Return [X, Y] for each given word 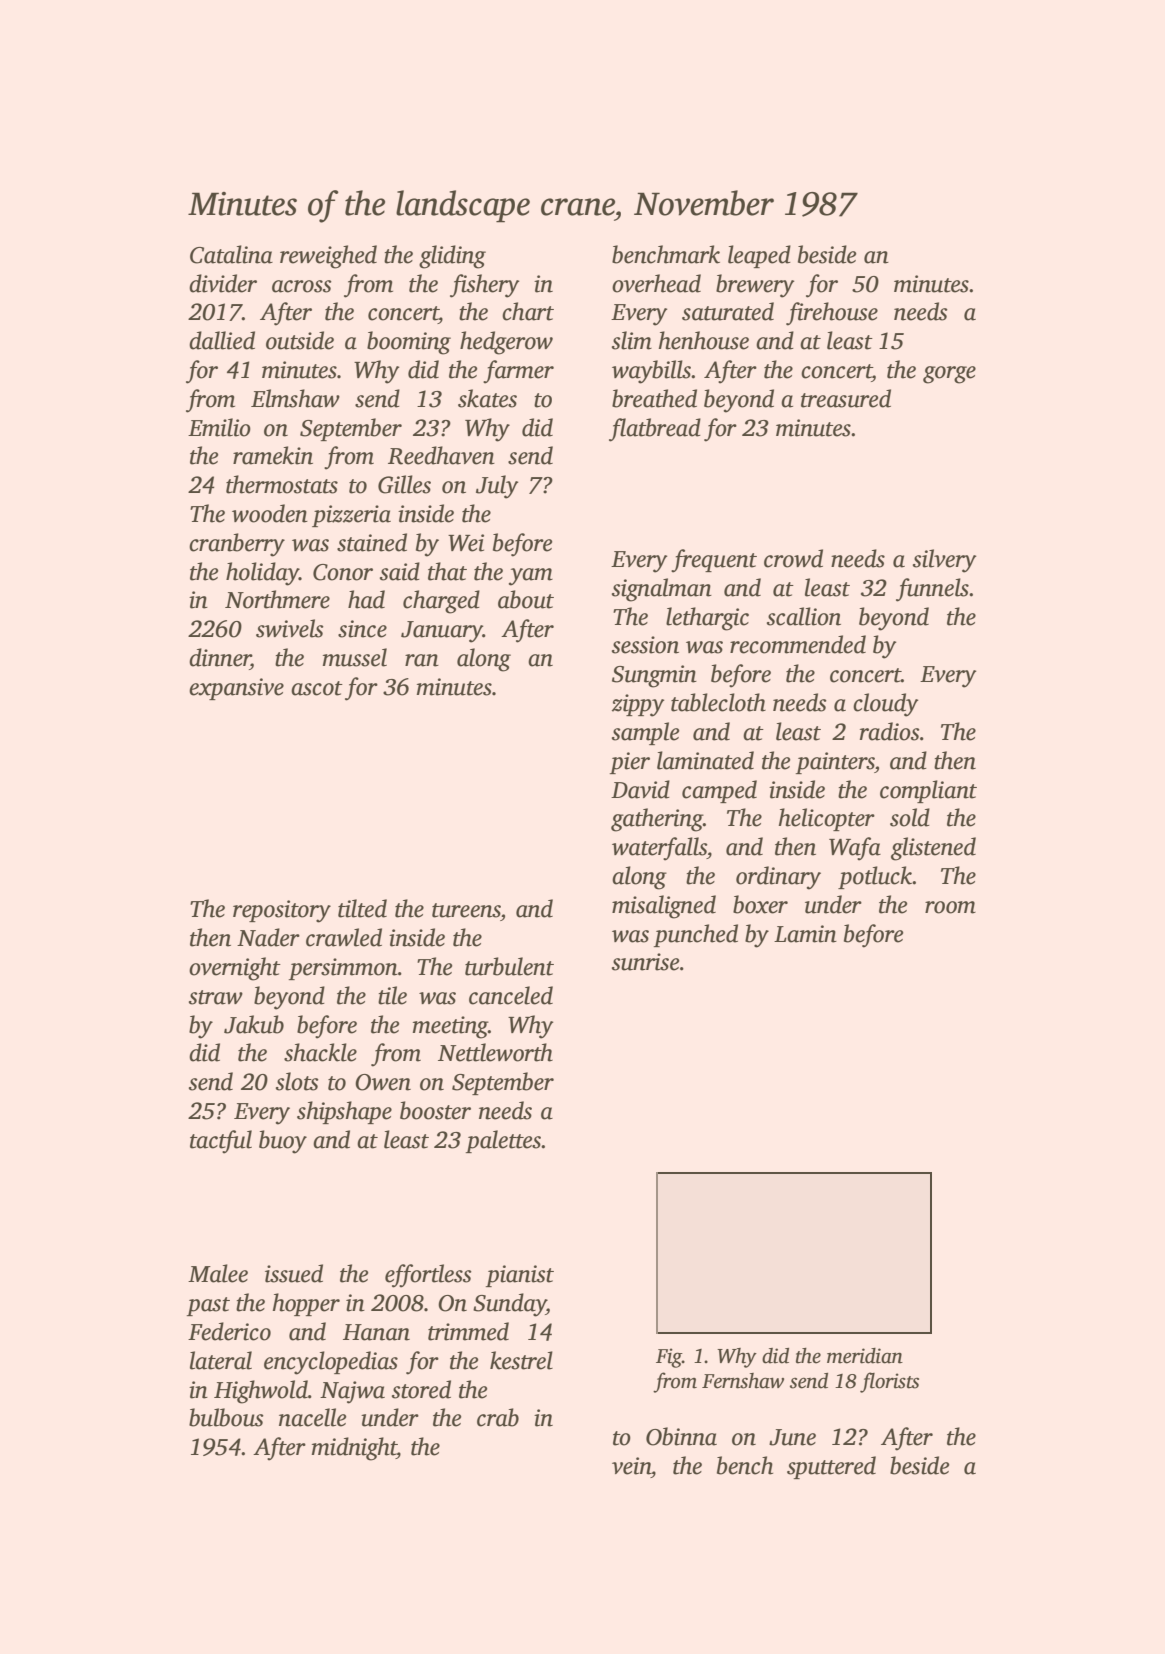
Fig [669, 1358]
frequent [714, 561]
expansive [236, 689]
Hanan [376, 1332]
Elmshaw [295, 398]
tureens [466, 910]
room [950, 907]
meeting [450, 1027]
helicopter [826, 819]
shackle [320, 1052]
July [497, 487]
